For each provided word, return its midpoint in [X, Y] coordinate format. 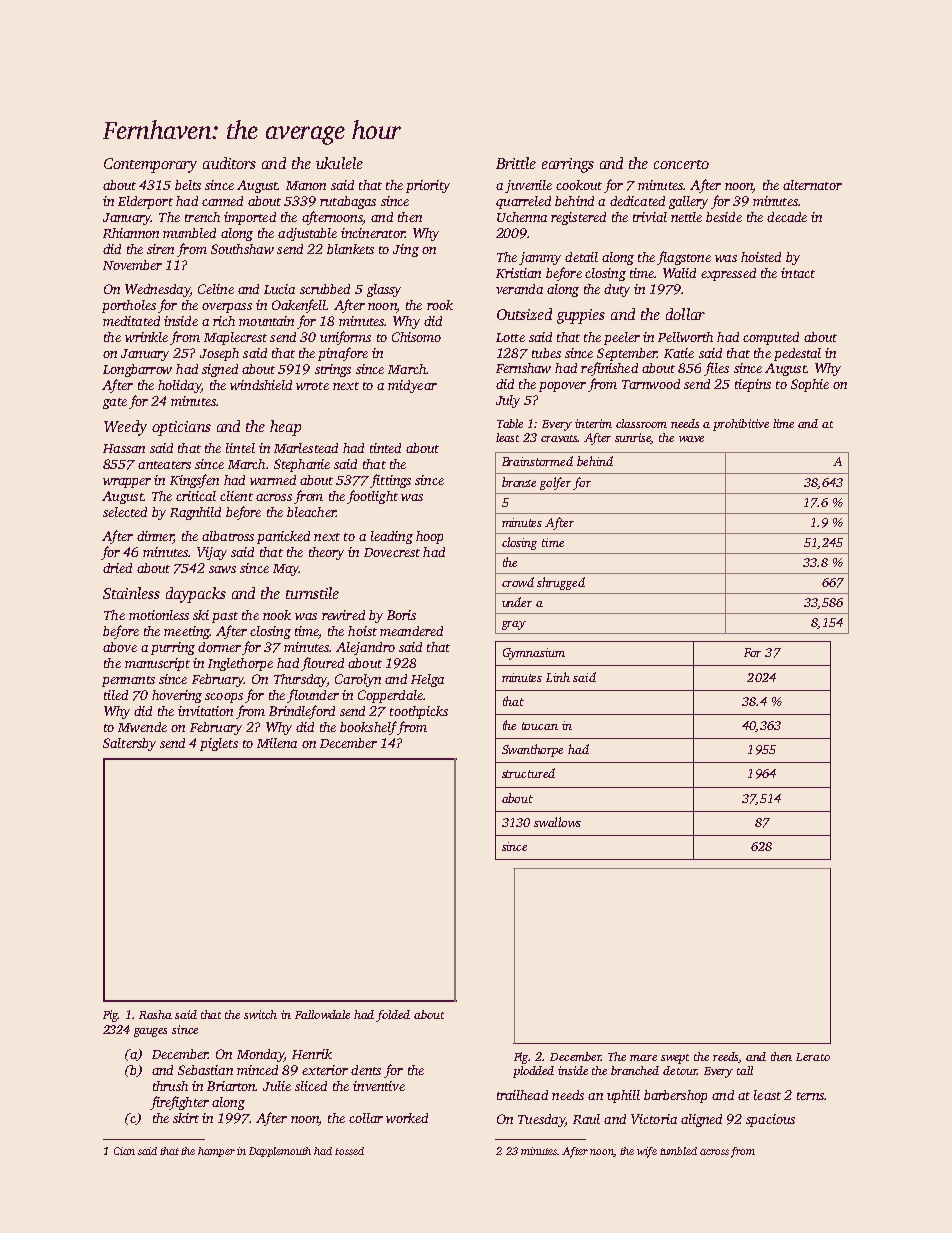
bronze [519, 482]
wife [647, 1152]
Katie [679, 353]
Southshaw [242, 249]
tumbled [678, 1151]
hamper [216, 1152]
